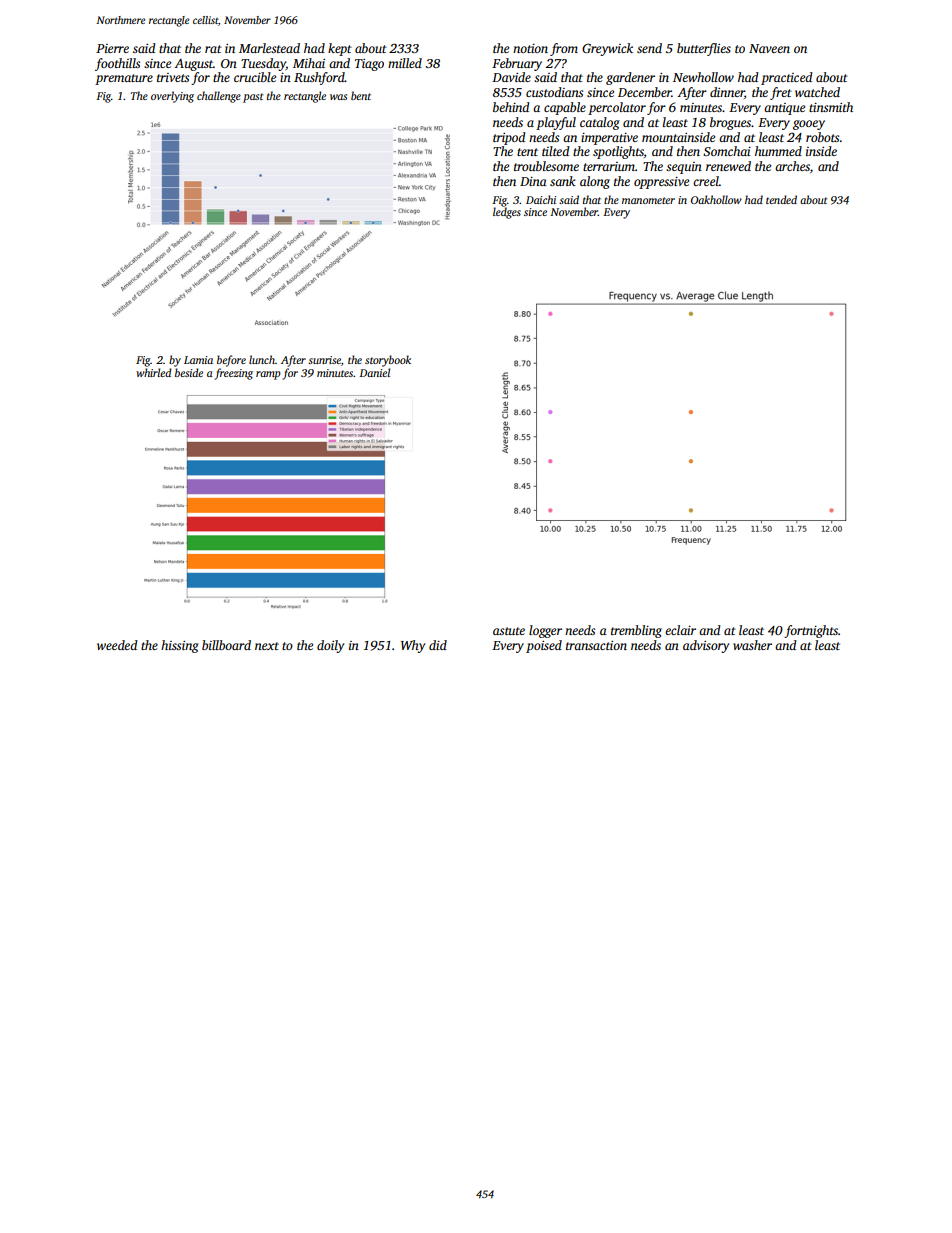 Image resolution: width=952 pixels, height=1233 pixels. What do you see at coordinates (811, 631) in the page?
I see `fortnights` at bounding box center [811, 631].
